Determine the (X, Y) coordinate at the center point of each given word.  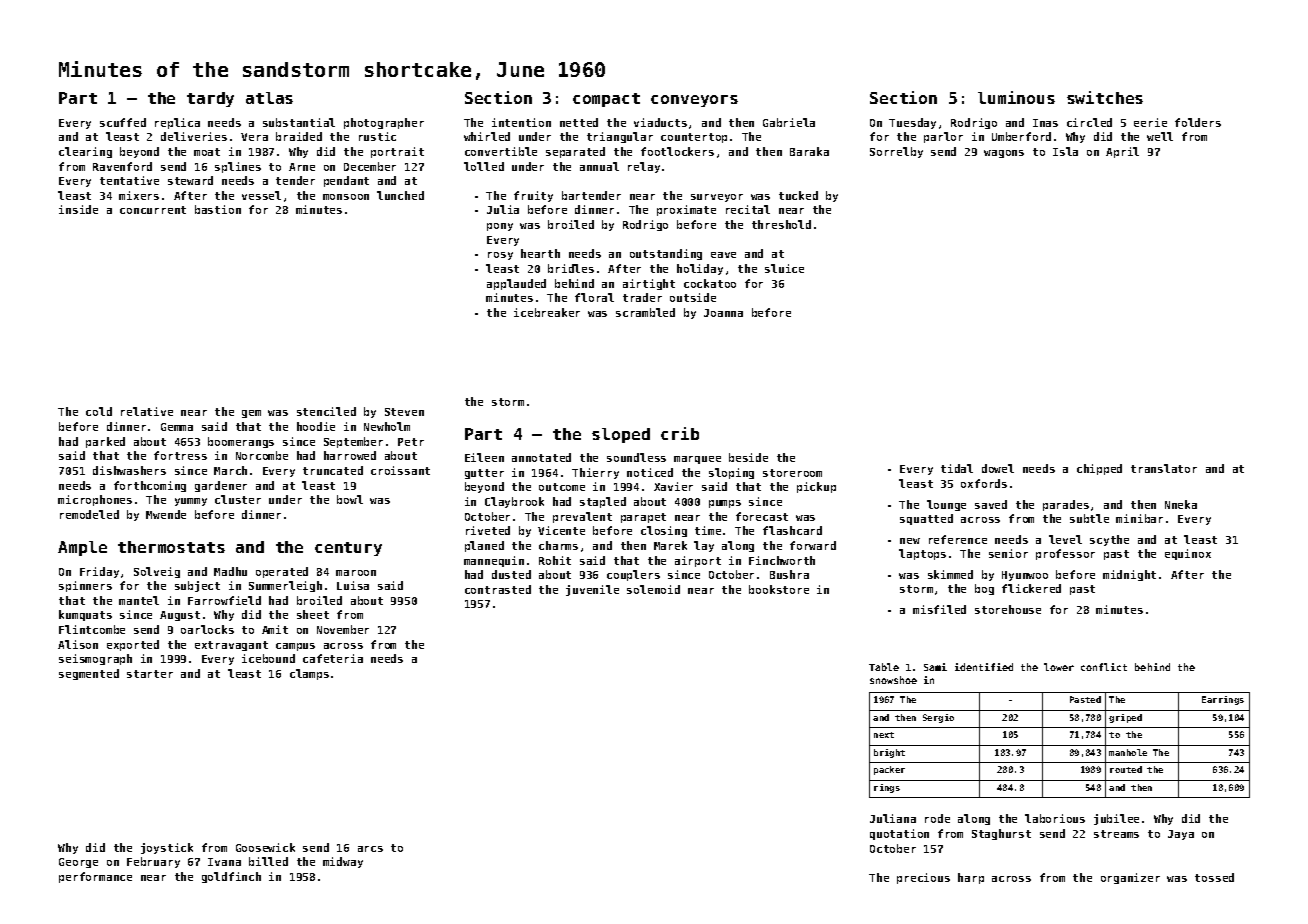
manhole (1128, 752)
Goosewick (265, 847)
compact (606, 100)
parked (105, 442)
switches (1105, 97)
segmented (89, 674)
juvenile (592, 590)
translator (1164, 468)
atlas (269, 98)
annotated (541, 457)
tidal (957, 468)
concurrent (153, 210)
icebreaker (547, 312)
